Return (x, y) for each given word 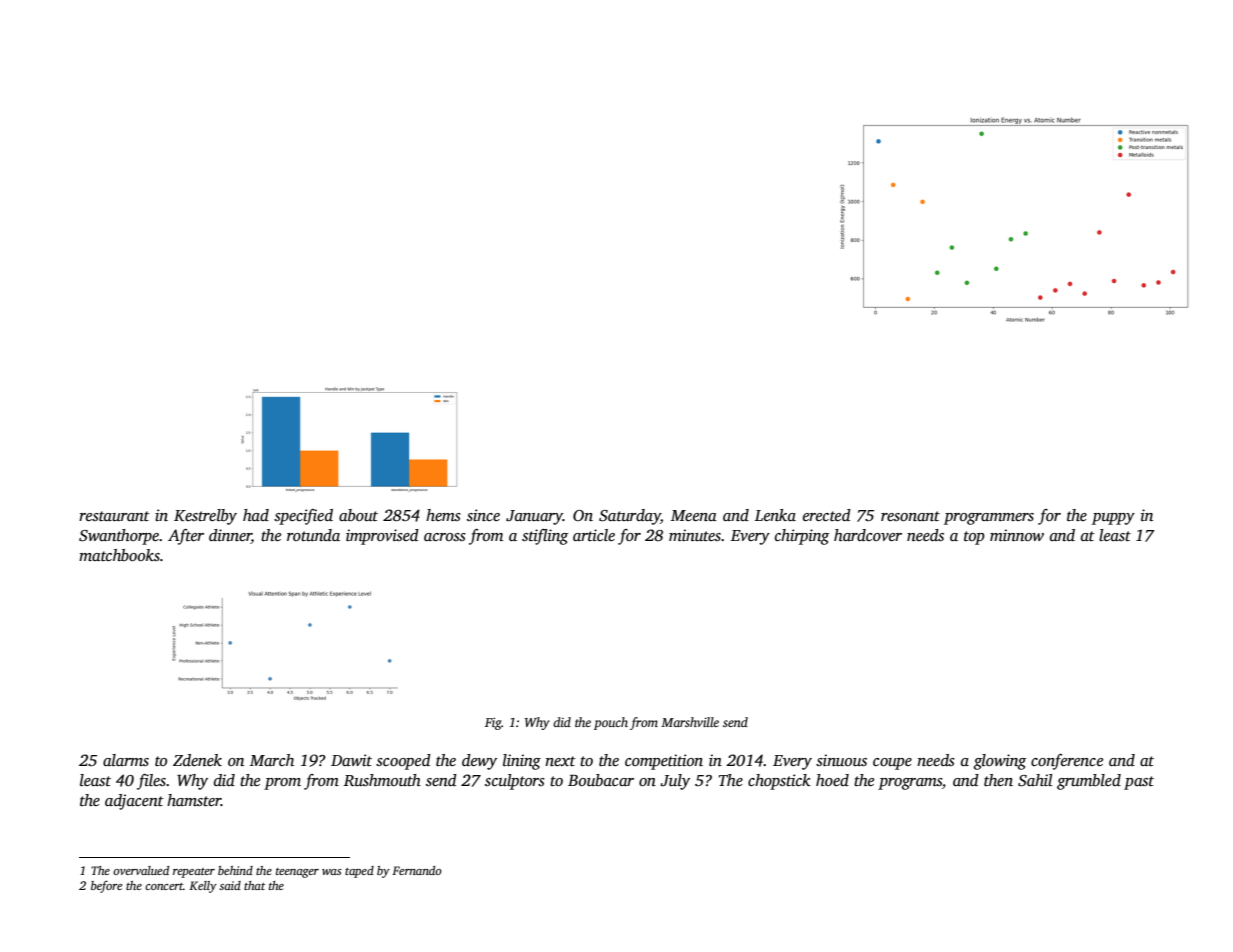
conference (1067, 762)
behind (235, 870)
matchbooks (119, 555)
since (483, 515)
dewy (479, 762)
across (445, 537)
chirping (802, 537)
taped (359, 872)
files (151, 782)
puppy (1113, 519)
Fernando (417, 870)
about (358, 515)
